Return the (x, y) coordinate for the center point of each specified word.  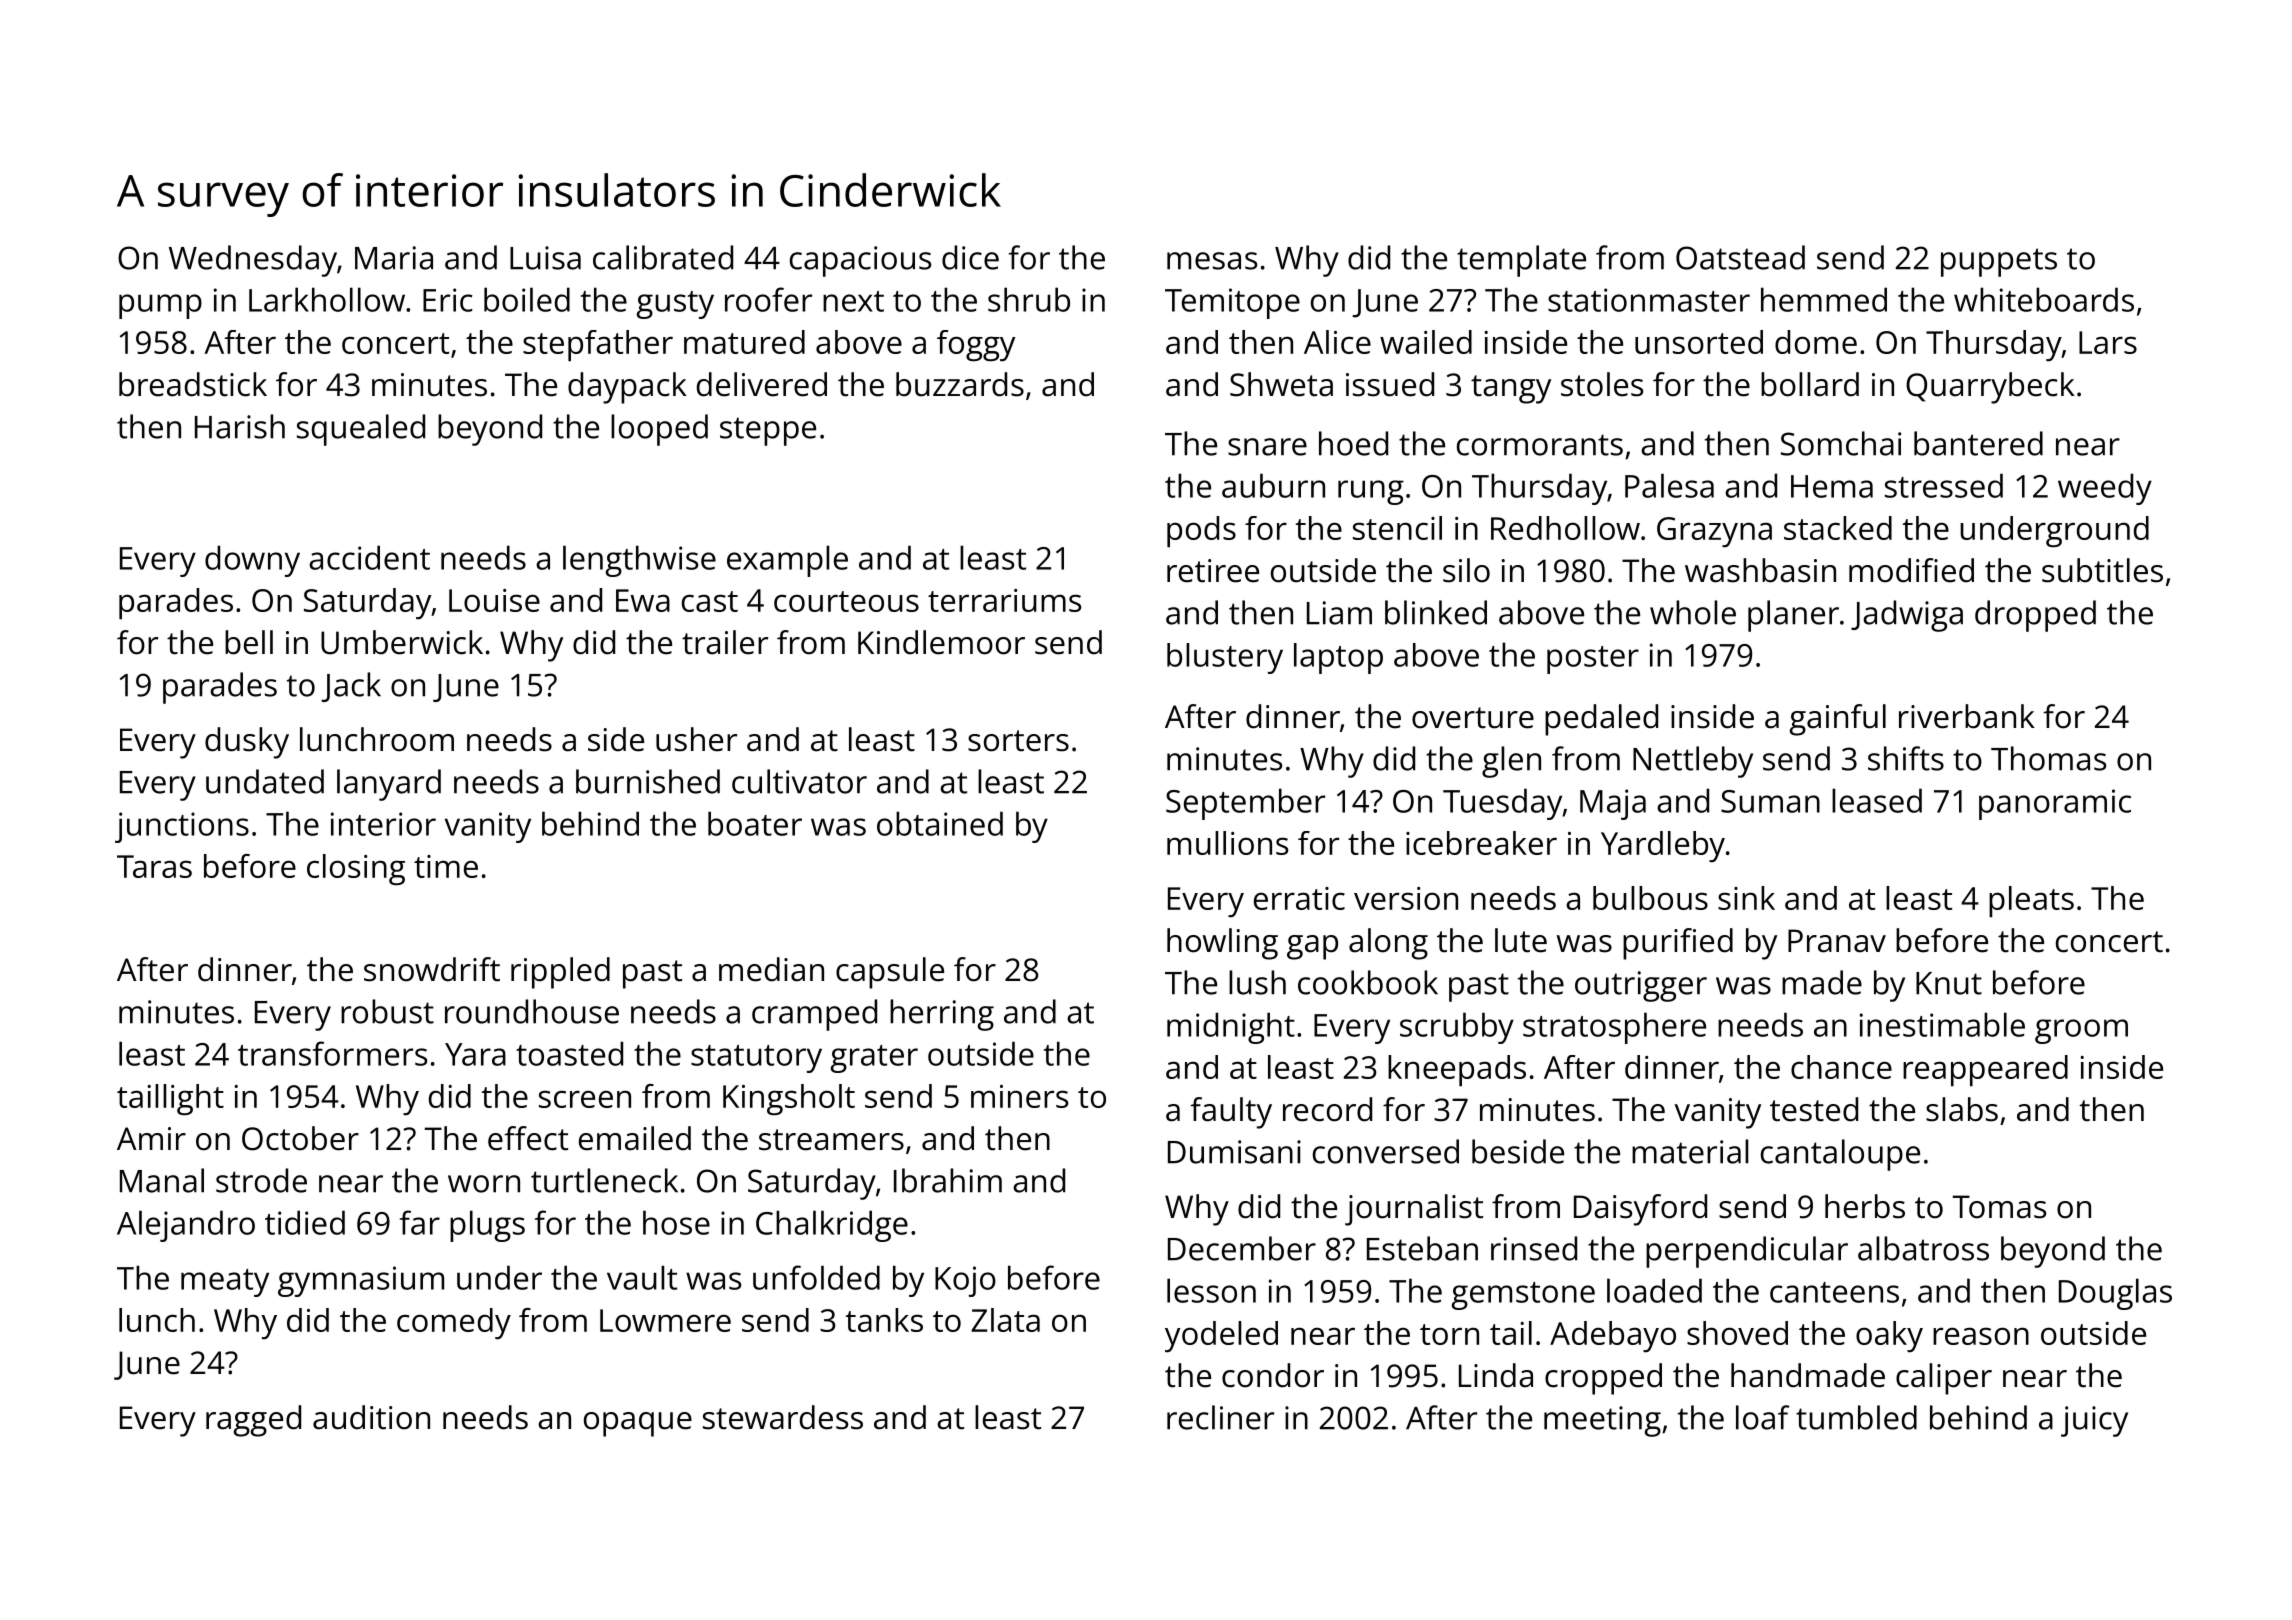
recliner (1220, 1417)
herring (942, 1015)
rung (1371, 492)
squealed (361, 430)
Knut (1949, 983)
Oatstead (1740, 257)
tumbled (1856, 1417)
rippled (560, 973)
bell (249, 642)
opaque (638, 1424)
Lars (2108, 342)
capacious (860, 261)
